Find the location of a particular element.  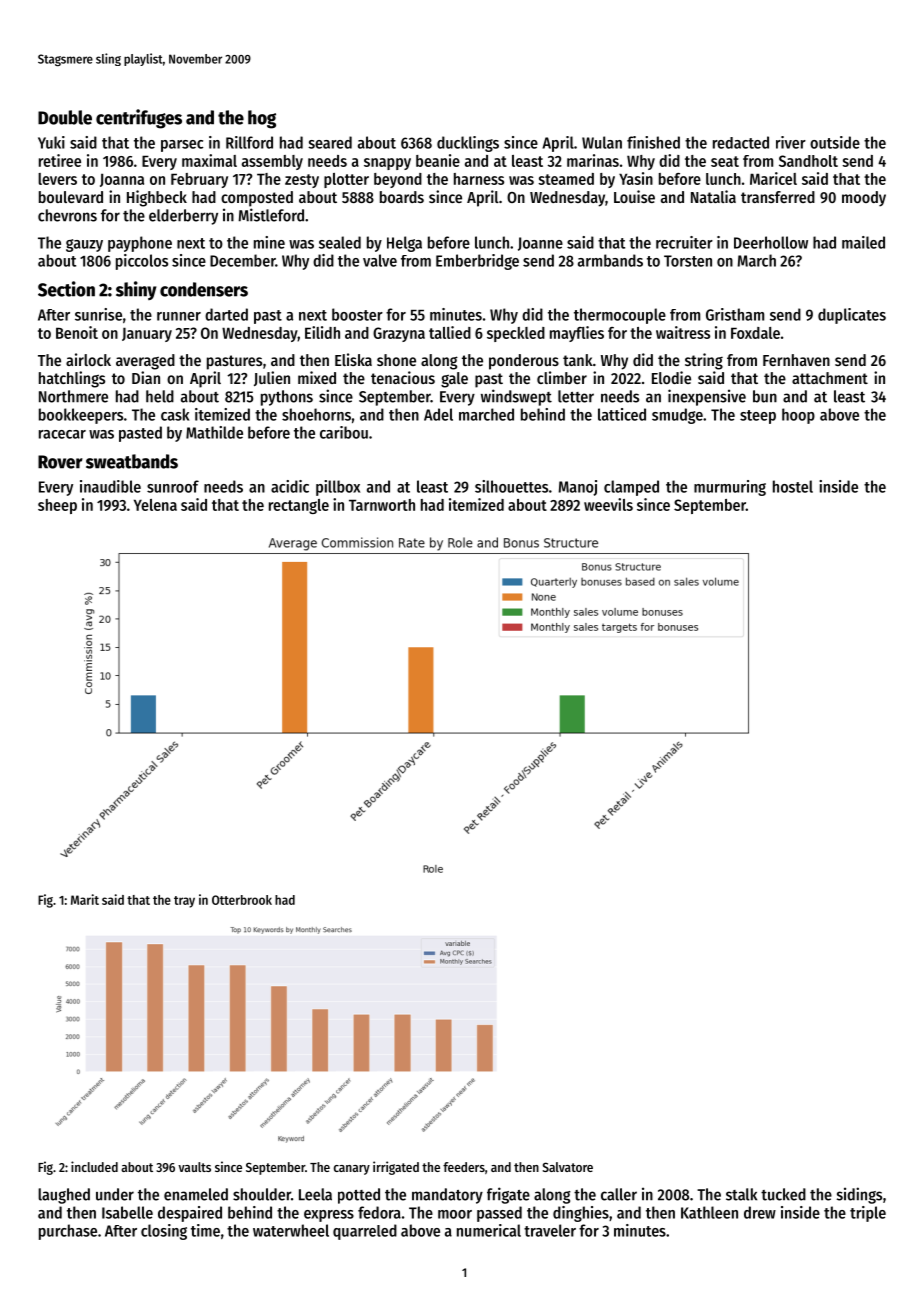

retiree is located at coordinates (60, 160).
